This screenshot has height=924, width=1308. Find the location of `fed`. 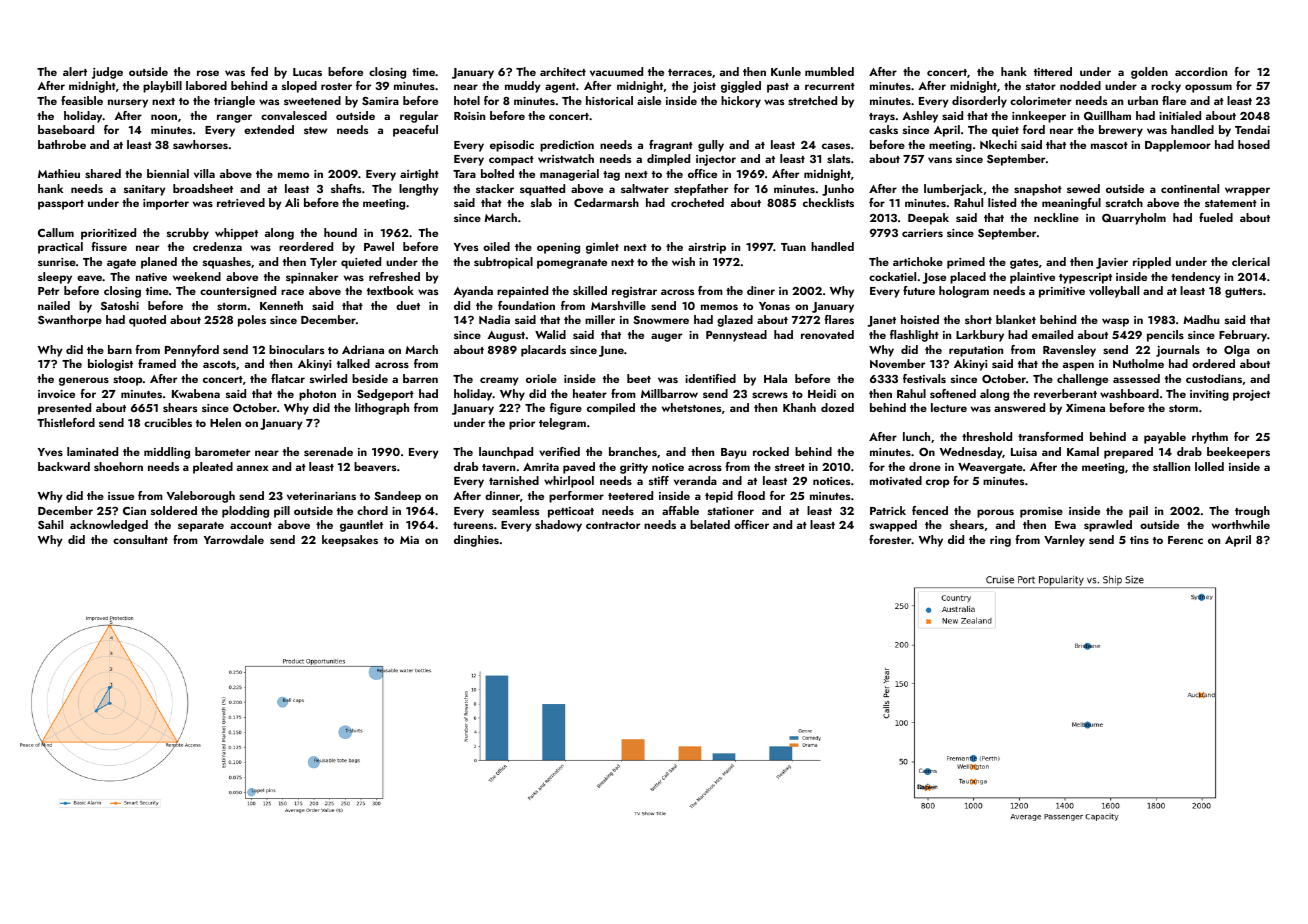

fed is located at coordinates (259, 71).
